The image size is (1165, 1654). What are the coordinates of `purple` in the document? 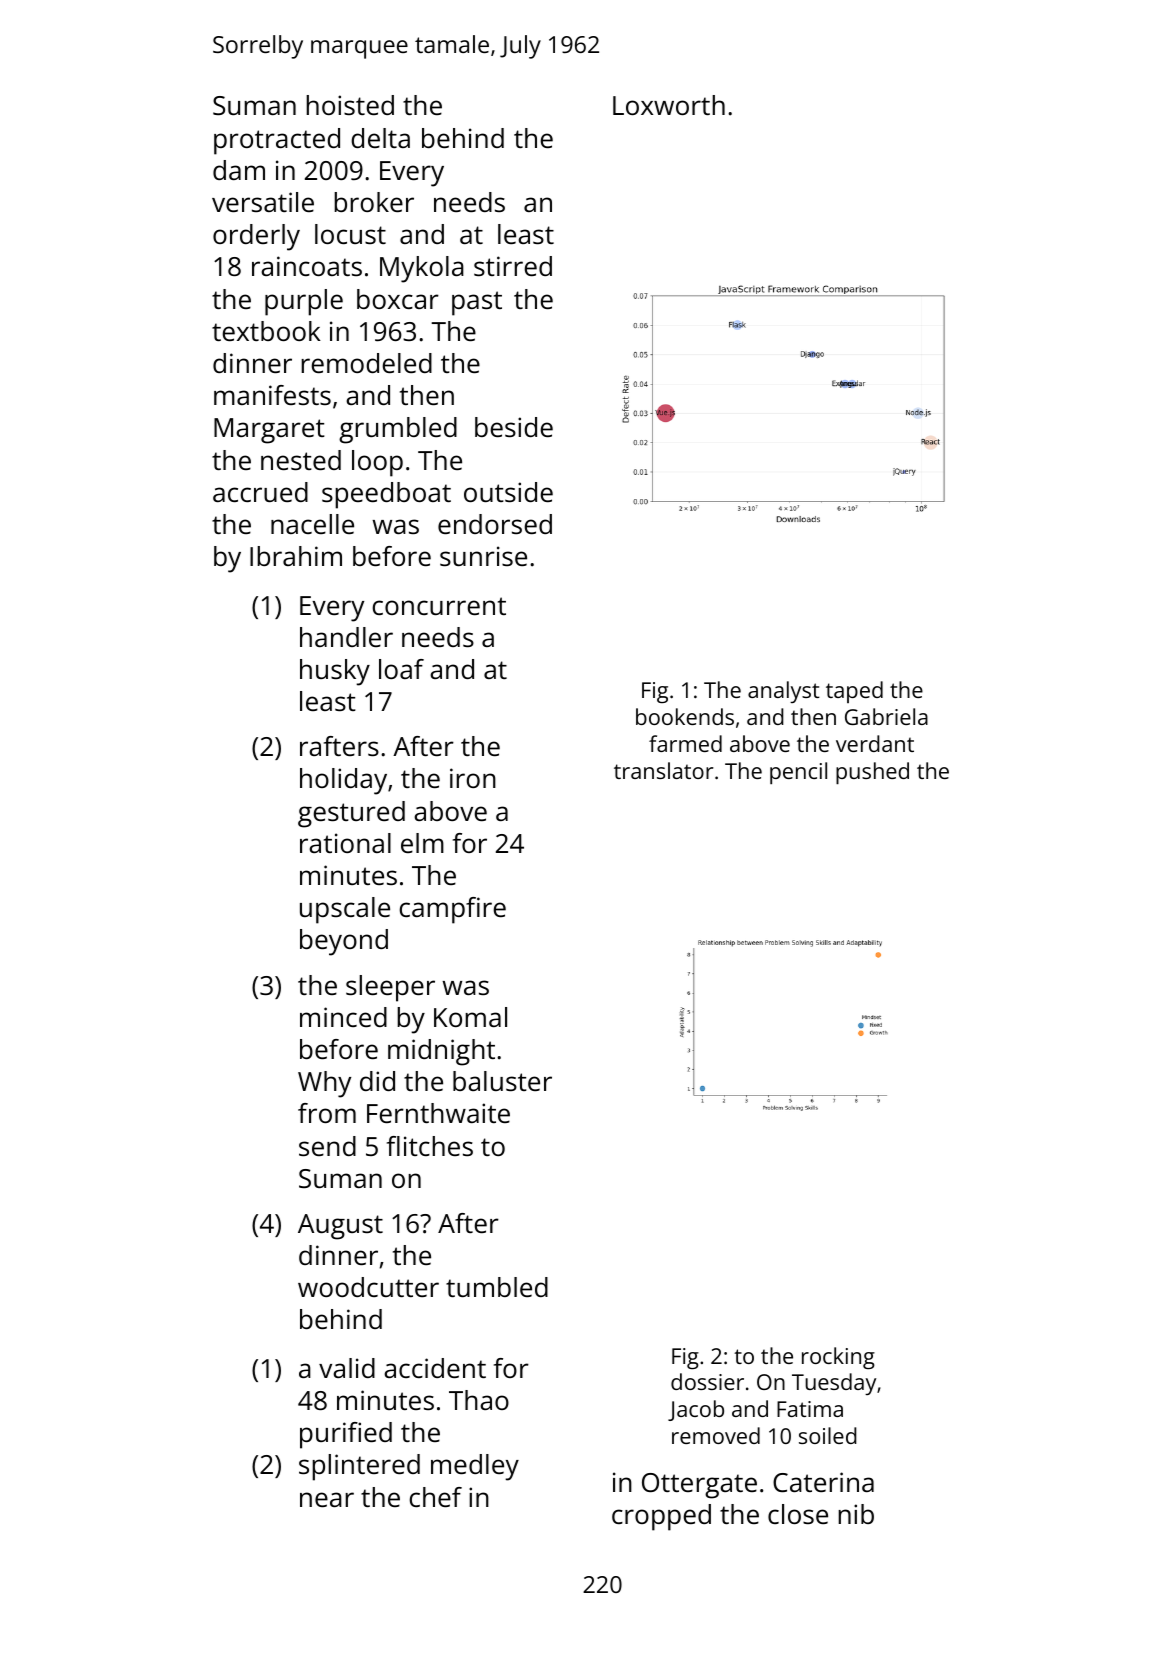 It's located at (304, 302).
